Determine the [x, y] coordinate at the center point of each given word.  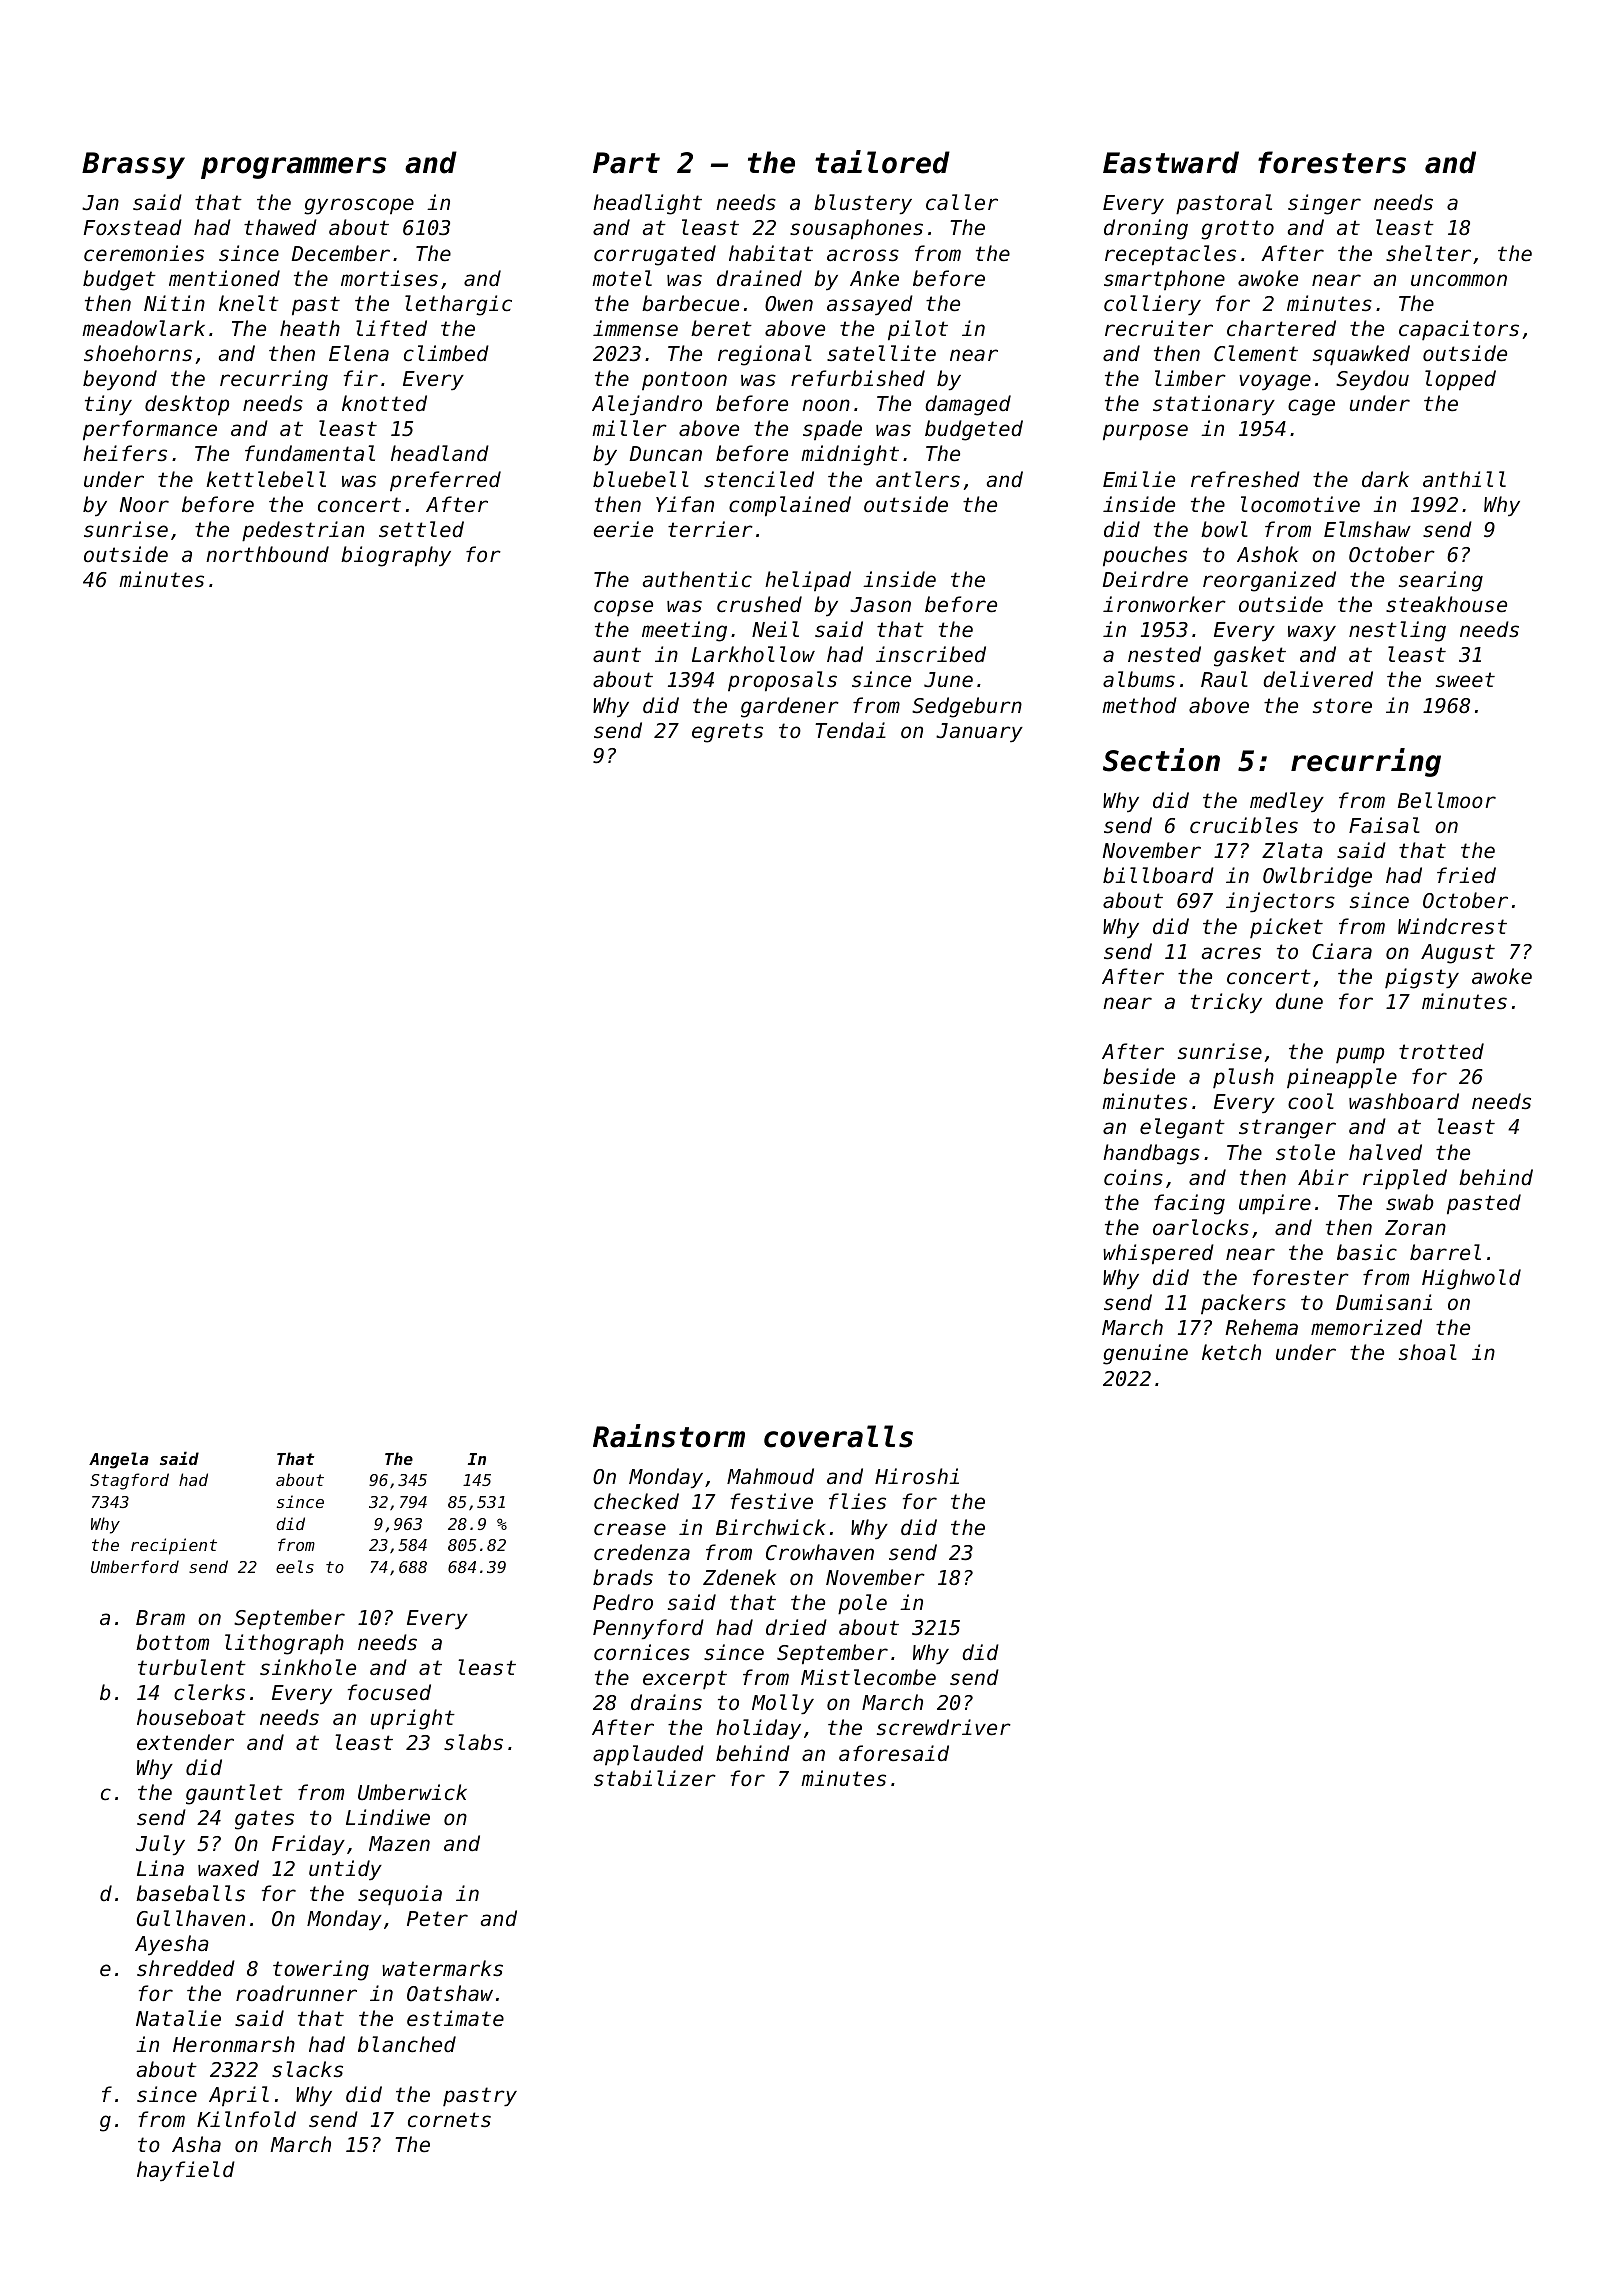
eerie [623, 529]
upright [413, 1719]
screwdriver [944, 1727]
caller [962, 202]
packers [1243, 1304]
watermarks [442, 1968]
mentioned [224, 278]
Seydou [1372, 380]
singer [1324, 204]
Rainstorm [669, 1436]
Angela [119, 1460]
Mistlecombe [868, 1677]
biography [396, 556]
